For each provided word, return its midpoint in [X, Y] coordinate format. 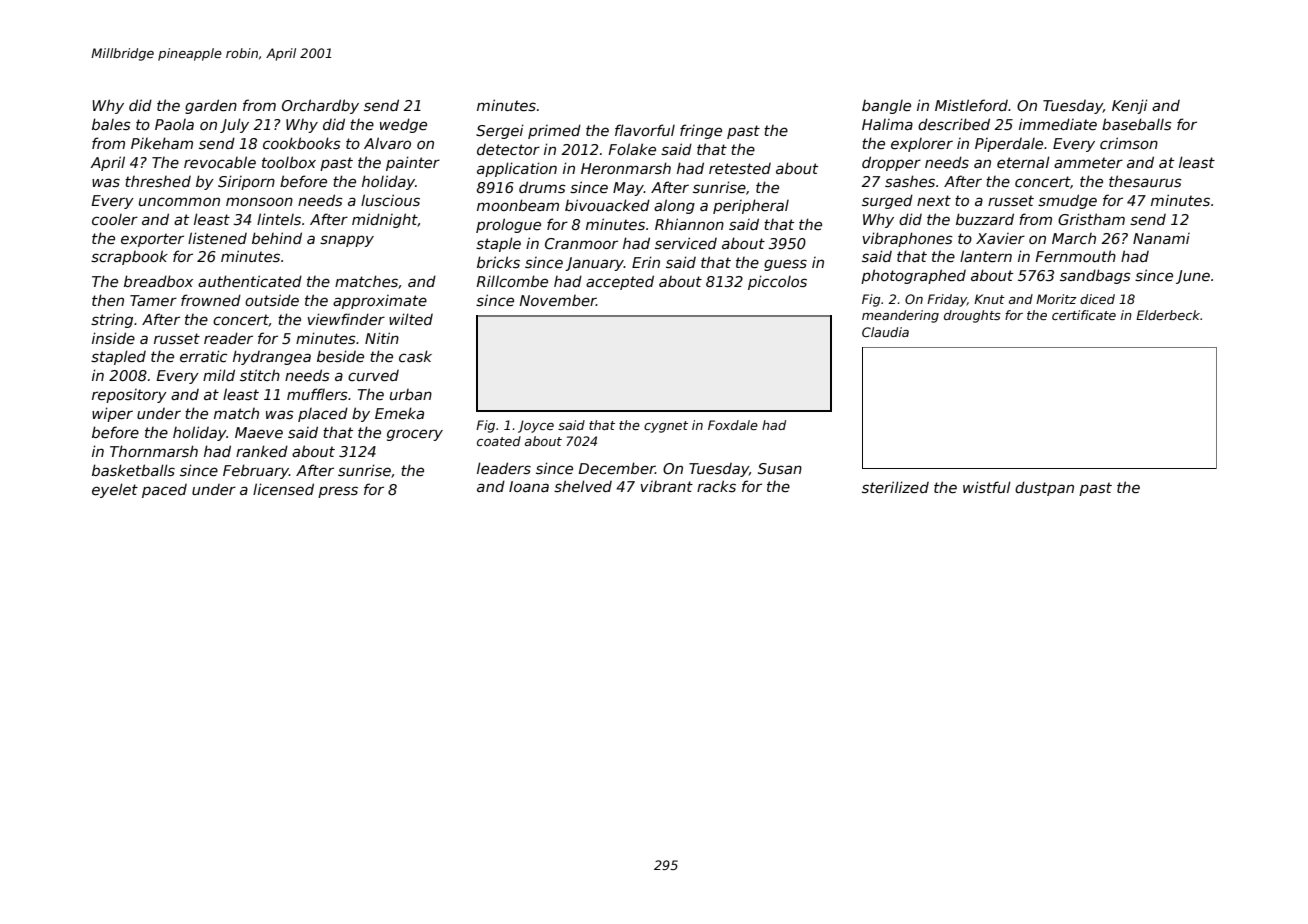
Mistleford [971, 105]
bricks [498, 262]
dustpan [1044, 488]
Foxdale [733, 425]
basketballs [133, 470]
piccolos [777, 282]
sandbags [1095, 276]
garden [211, 106]
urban [411, 394]
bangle [886, 107]
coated [499, 441]
